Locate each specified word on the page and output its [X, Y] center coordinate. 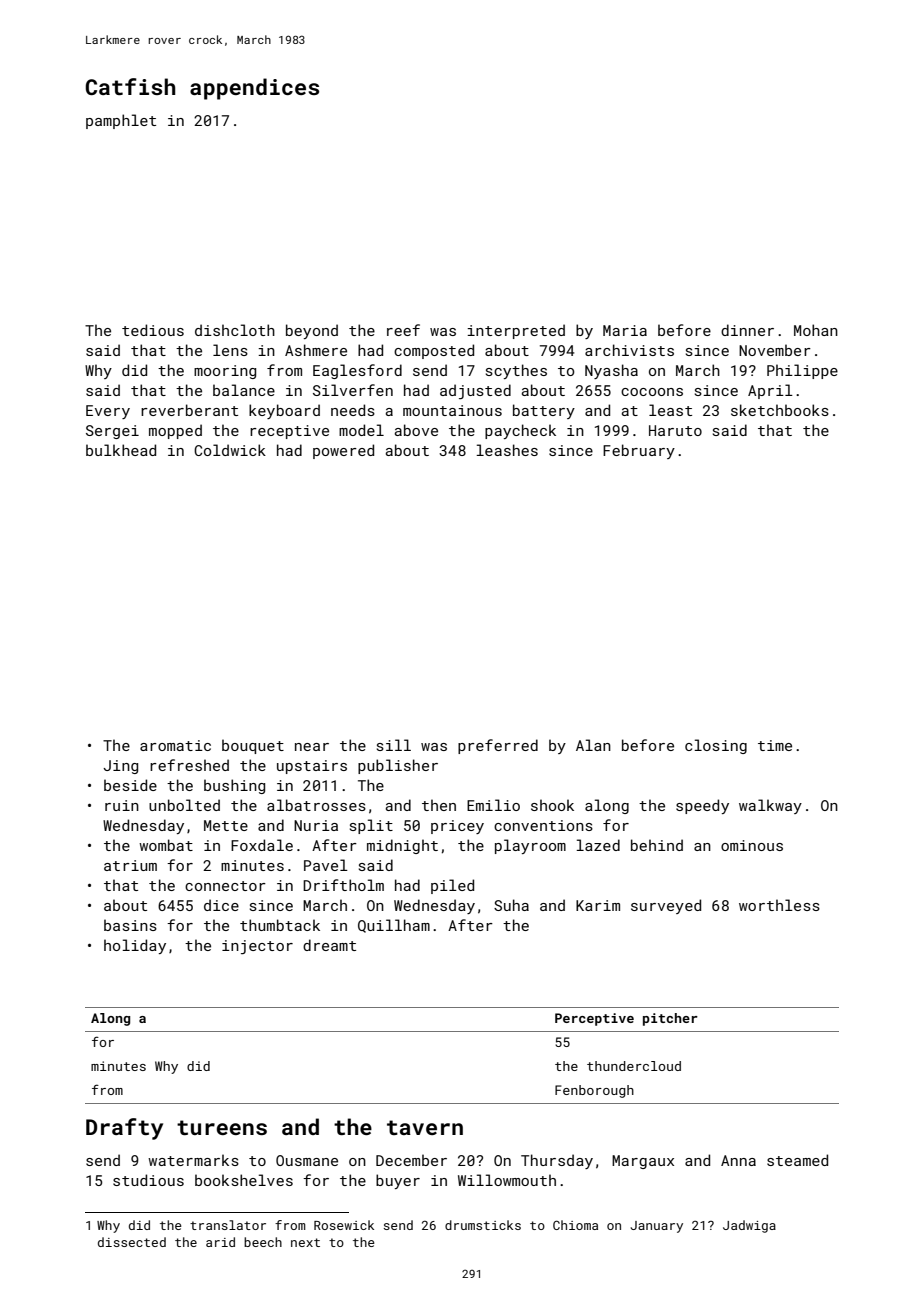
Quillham [394, 926]
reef [403, 330]
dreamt [329, 945]
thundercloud [634, 1066]
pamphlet [121, 121]
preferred [498, 746]
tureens [222, 1127]
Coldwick [230, 450]
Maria [625, 330]
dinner [747, 330]
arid [220, 1242]
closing [716, 746]
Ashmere [316, 350]
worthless [779, 905]
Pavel [326, 865]
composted [434, 351]
